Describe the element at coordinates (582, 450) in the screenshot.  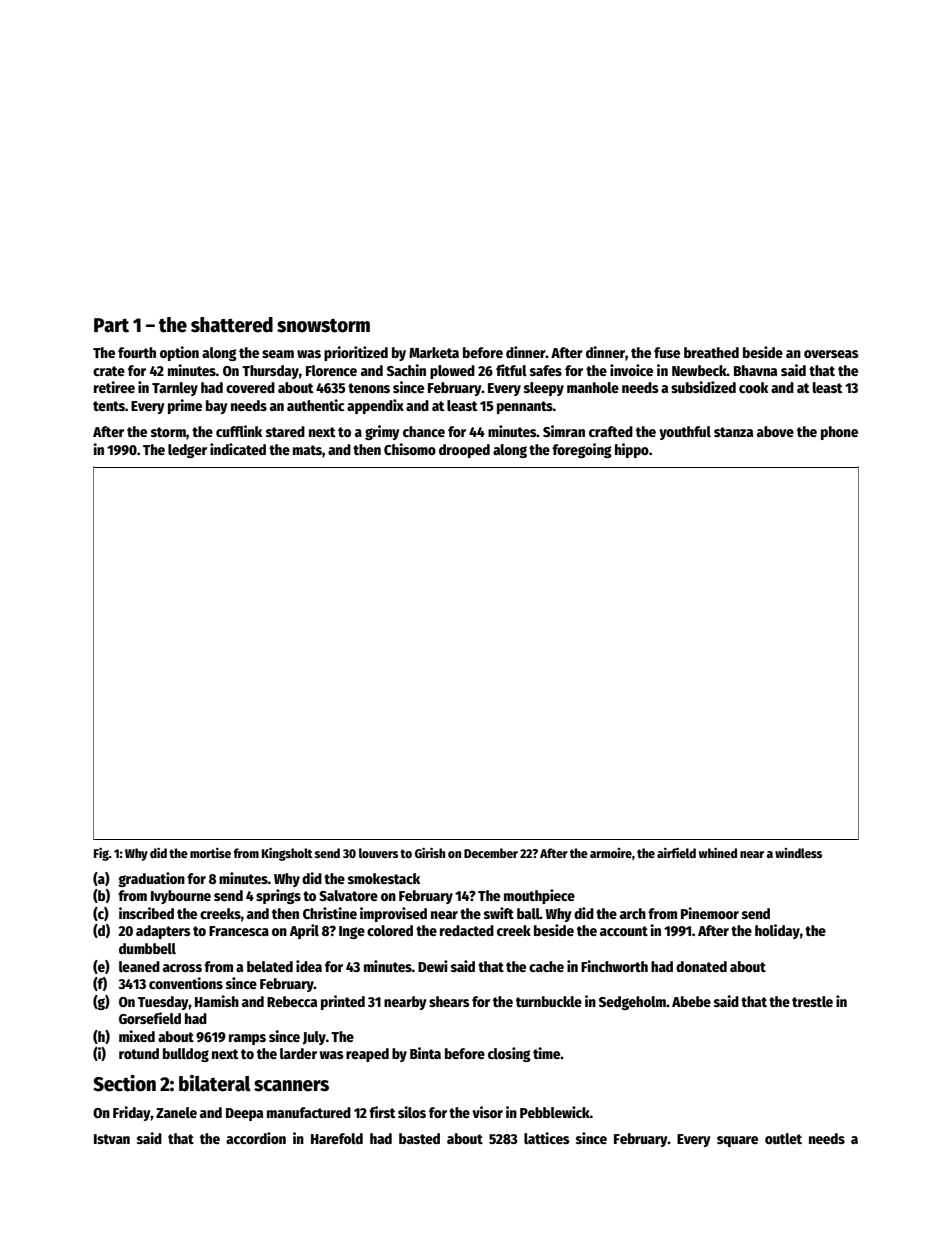
I see `foregoing` at that location.
